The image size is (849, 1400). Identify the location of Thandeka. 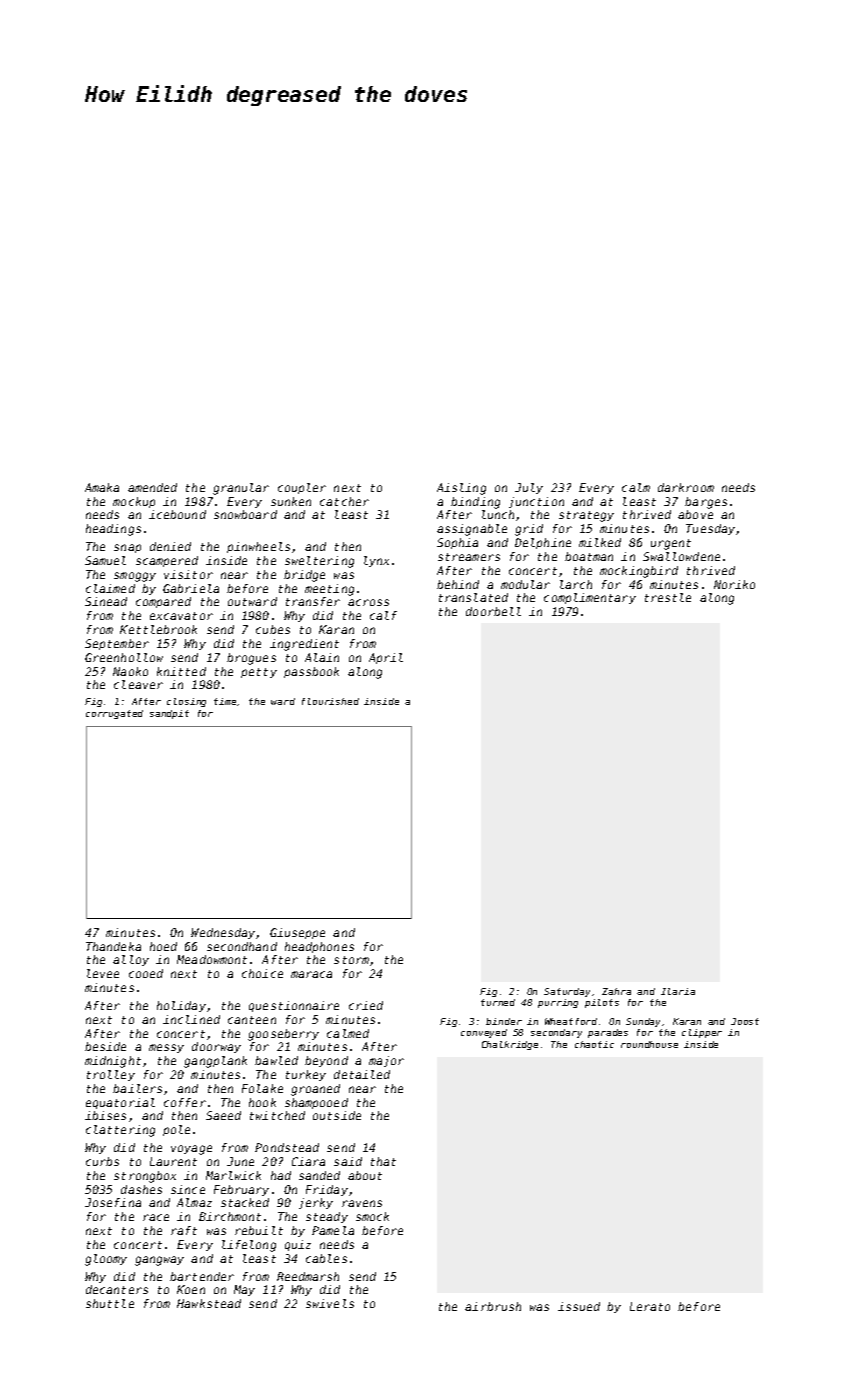
(113, 946).
